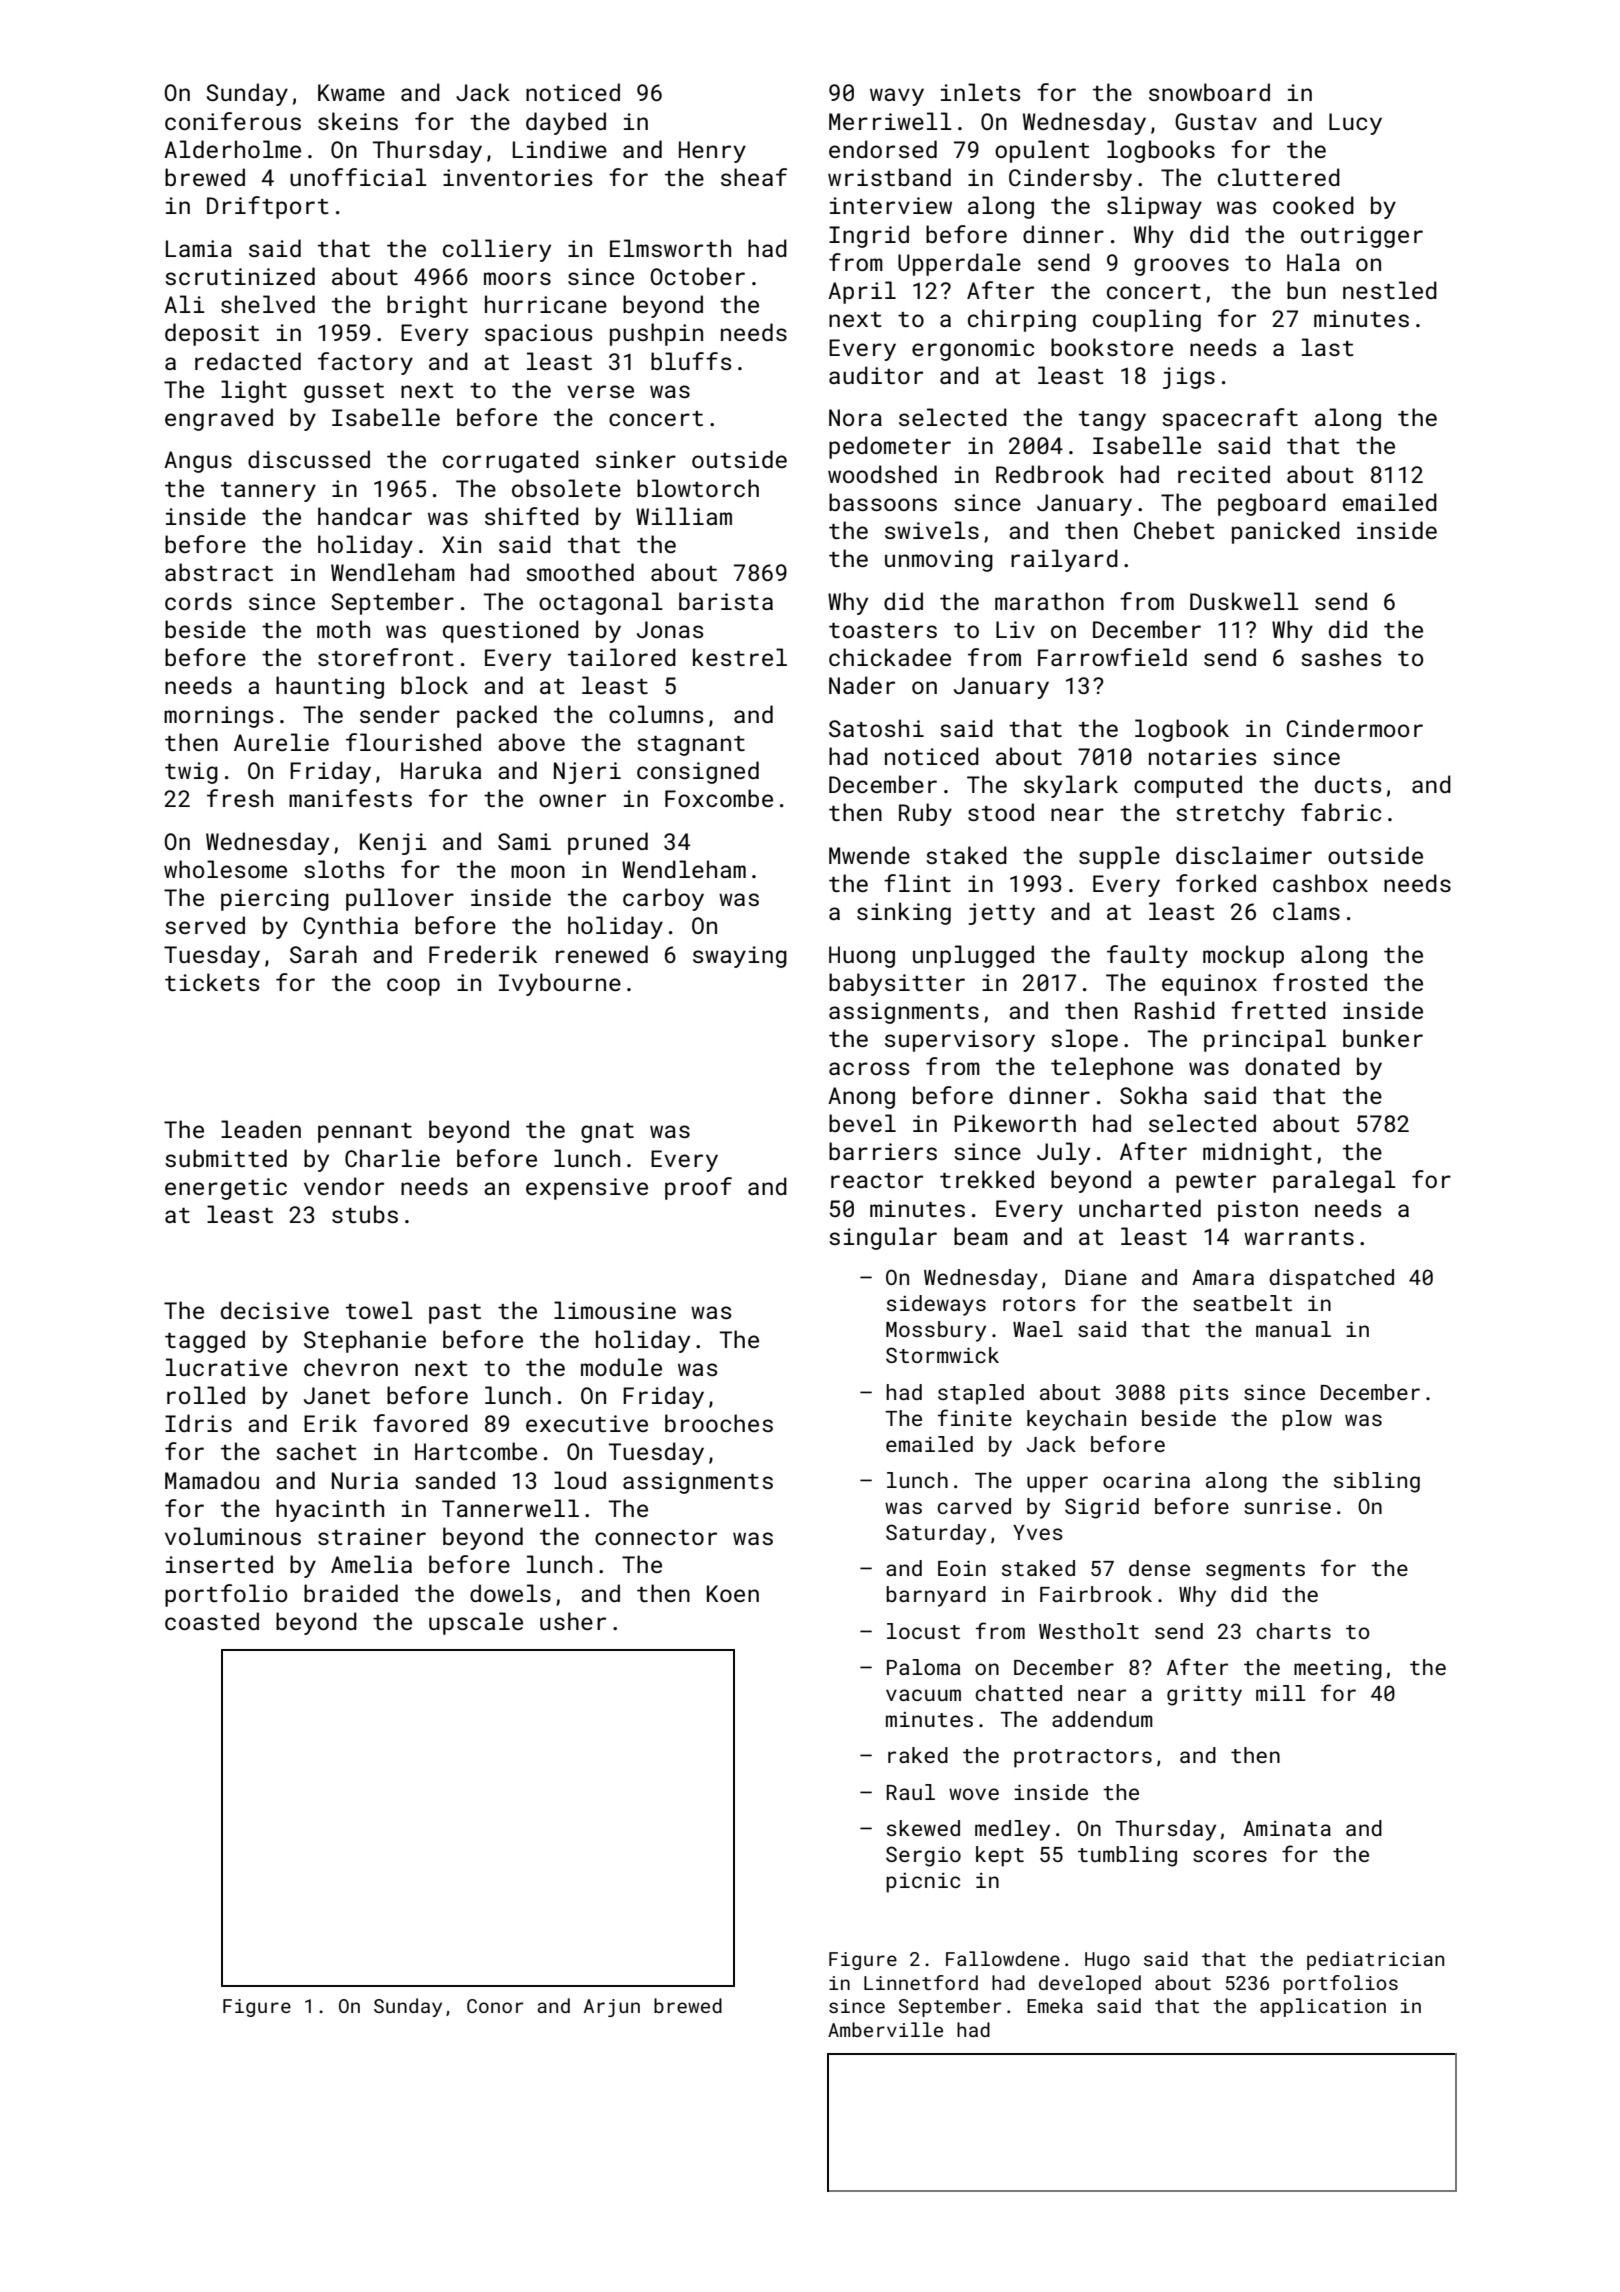 Image resolution: width=1620 pixels, height=2292 pixels. I want to click on leaden, so click(261, 1129).
